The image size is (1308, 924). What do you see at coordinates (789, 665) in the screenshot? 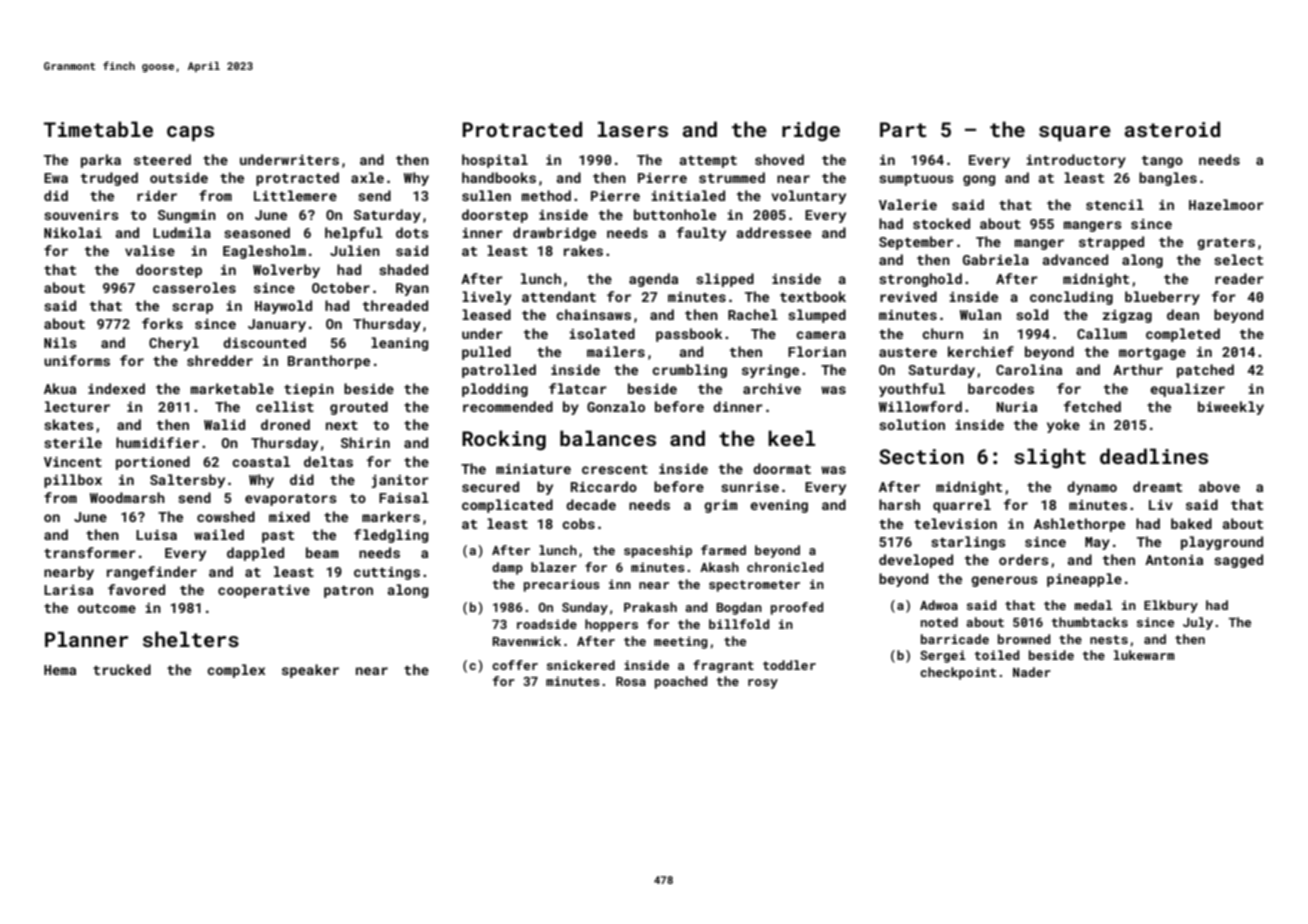
I see `toddler` at bounding box center [789, 665].
